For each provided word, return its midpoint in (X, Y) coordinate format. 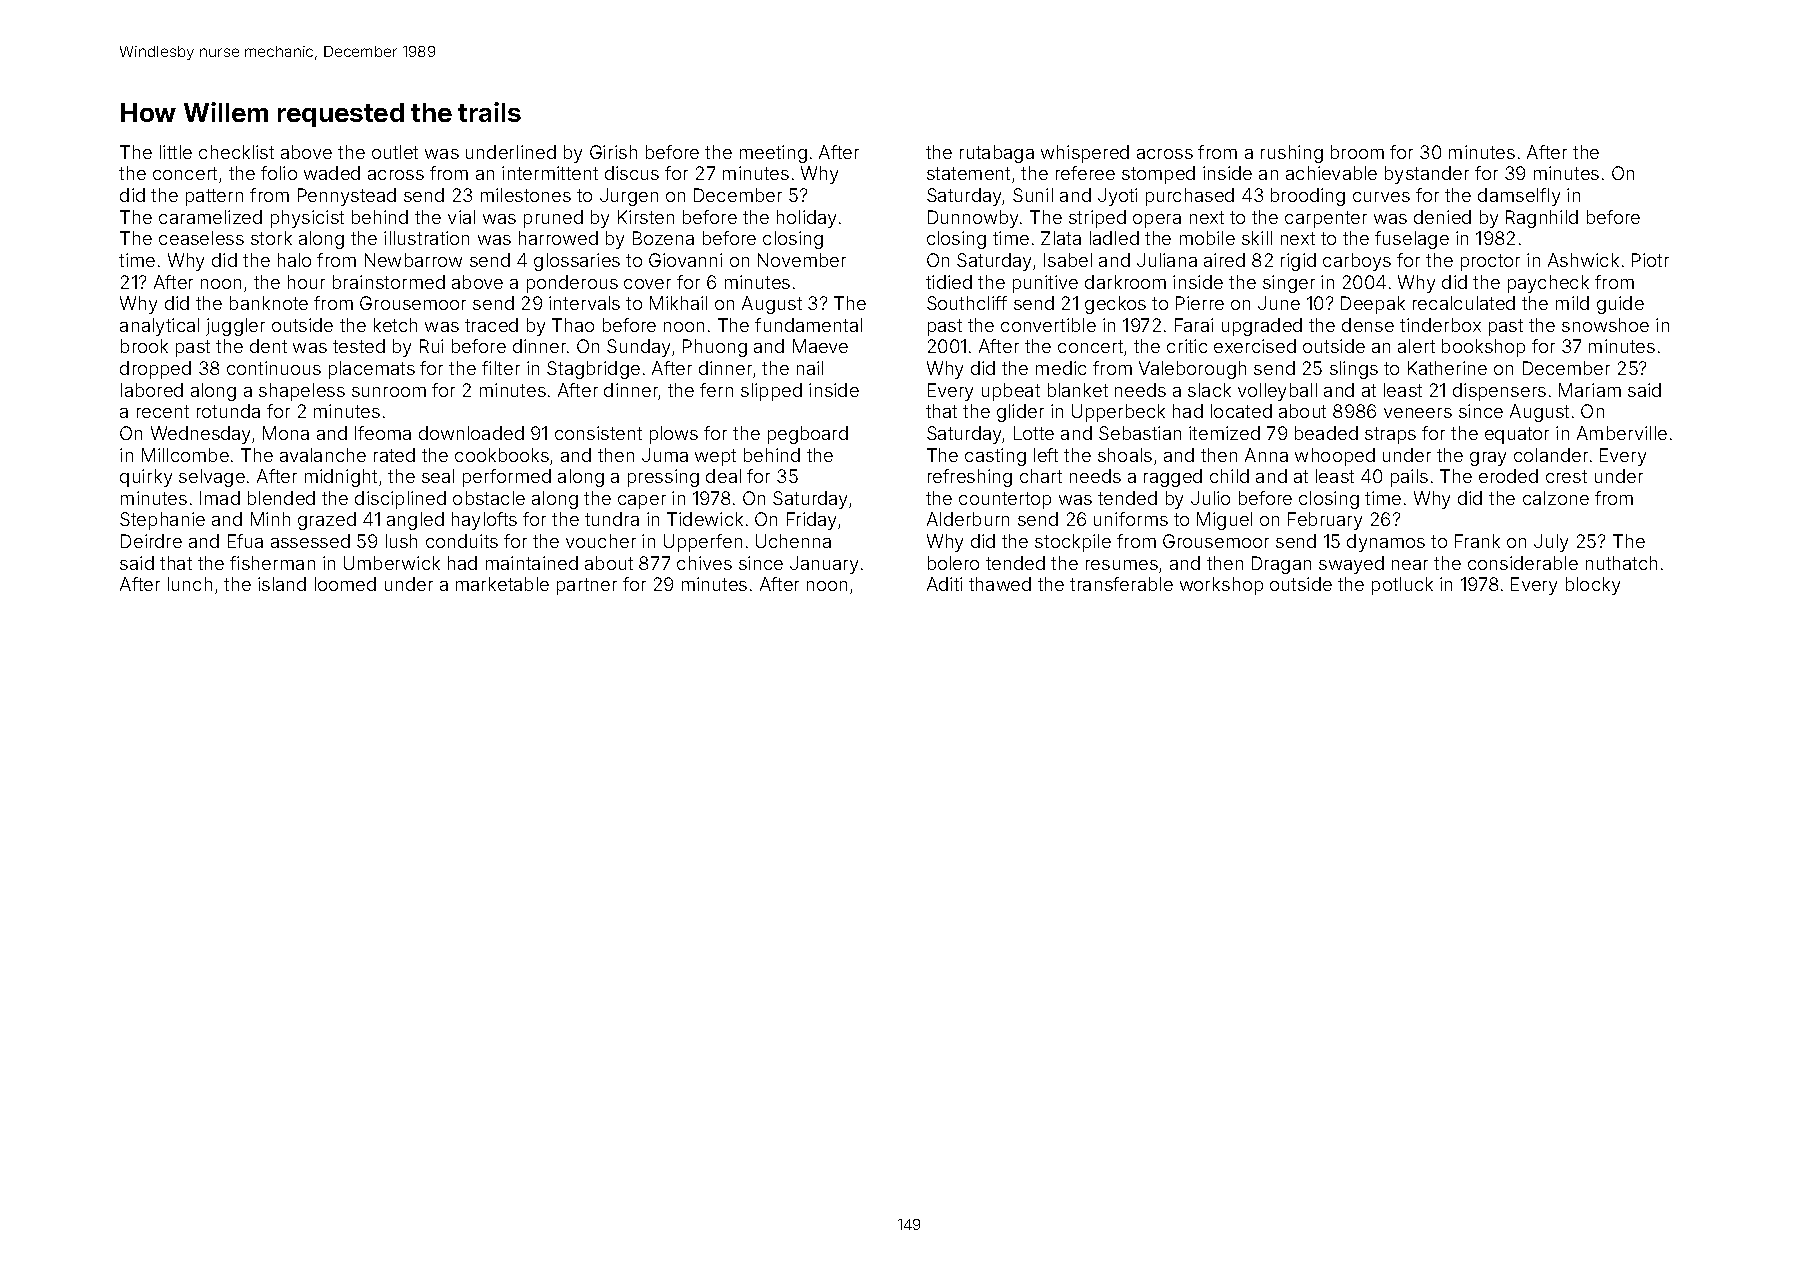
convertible (1048, 325)
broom (1357, 152)
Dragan (1281, 565)
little (176, 152)
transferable (1121, 584)
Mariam (1590, 390)
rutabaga (997, 154)
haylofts (484, 521)
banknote (269, 303)
